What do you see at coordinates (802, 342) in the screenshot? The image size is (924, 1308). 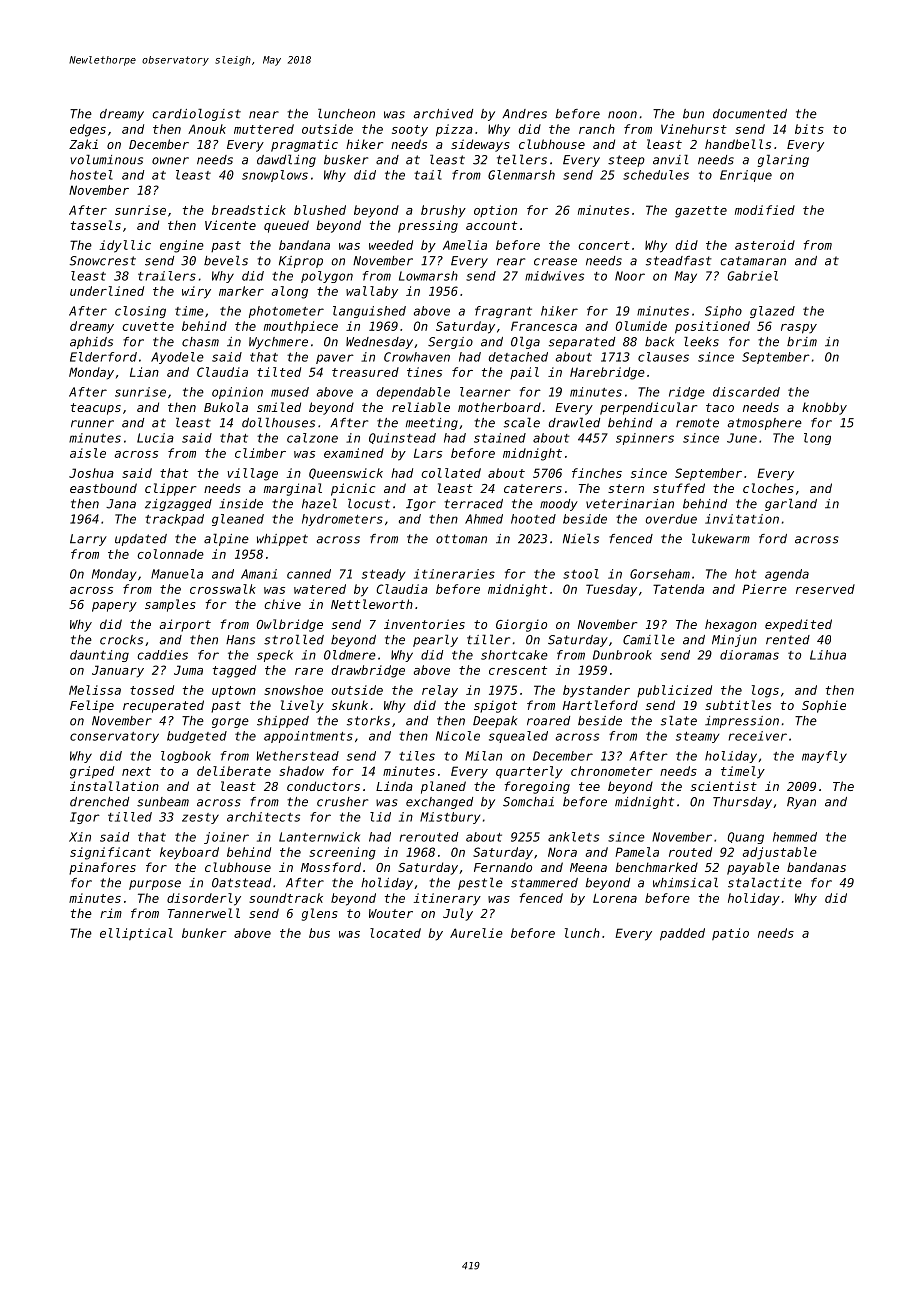 I see `brim` at bounding box center [802, 342].
